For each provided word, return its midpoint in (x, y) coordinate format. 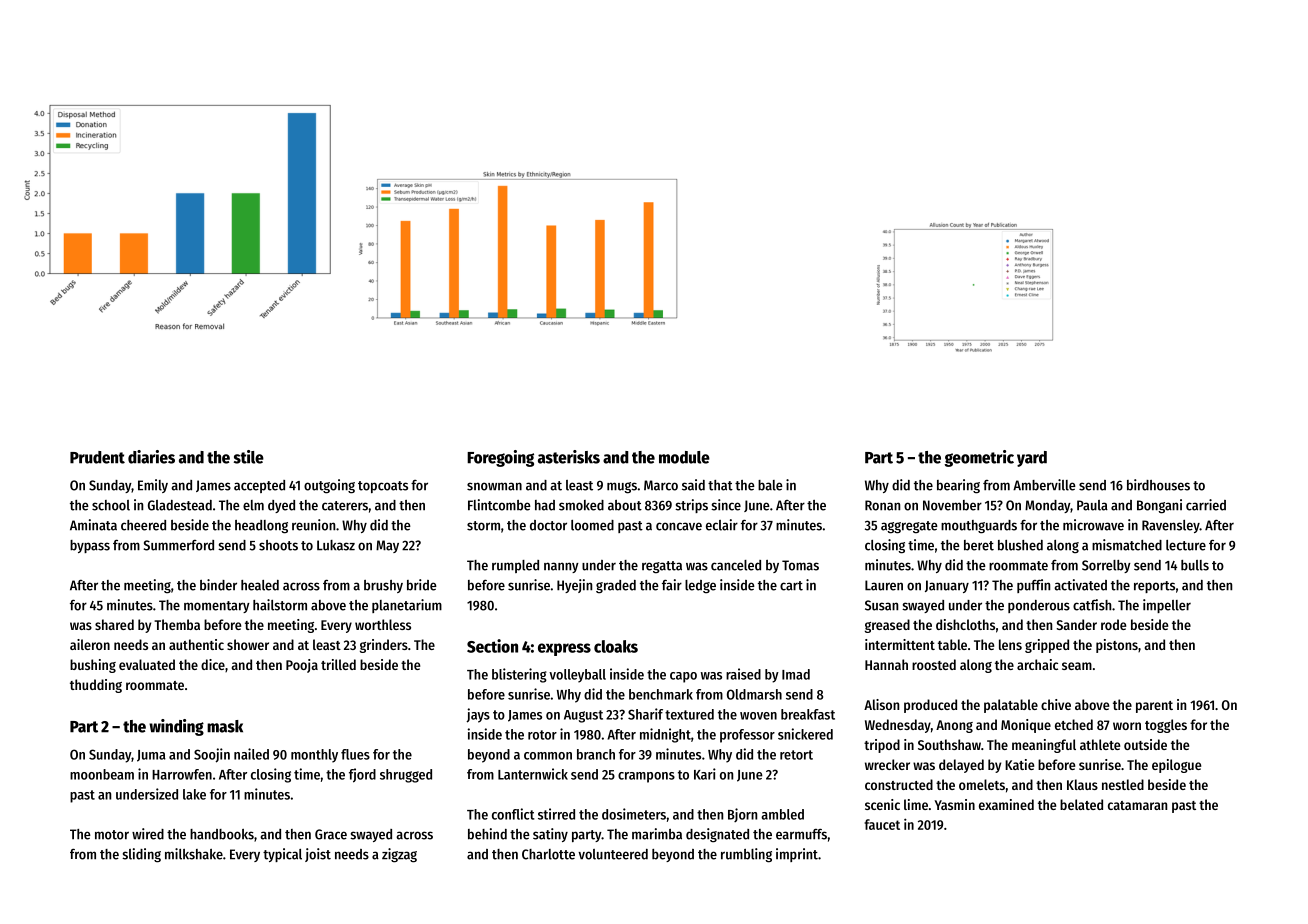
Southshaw (949, 744)
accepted (259, 486)
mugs (622, 488)
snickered (805, 734)
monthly (314, 756)
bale (770, 485)
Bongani (1159, 506)
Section (492, 646)
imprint (797, 855)
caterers (345, 506)
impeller (1167, 606)
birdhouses (1158, 485)
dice (213, 664)
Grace (331, 834)
